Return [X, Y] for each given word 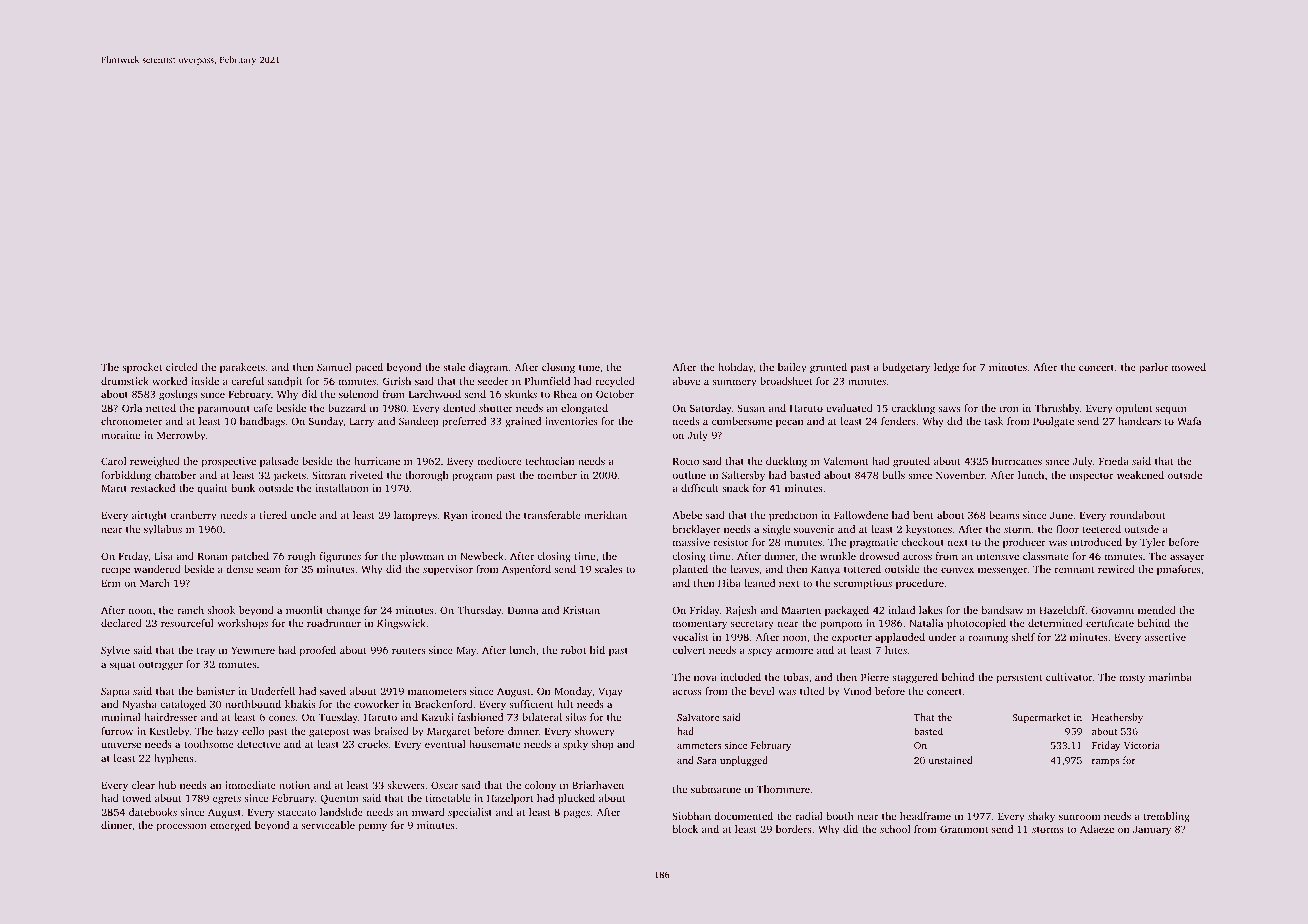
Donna [523, 610]
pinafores [1179, 570]
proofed [318, 651]
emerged [230, 826]
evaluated [849, 408]
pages [577, 814]
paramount [224, 410]
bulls [893, 475]
